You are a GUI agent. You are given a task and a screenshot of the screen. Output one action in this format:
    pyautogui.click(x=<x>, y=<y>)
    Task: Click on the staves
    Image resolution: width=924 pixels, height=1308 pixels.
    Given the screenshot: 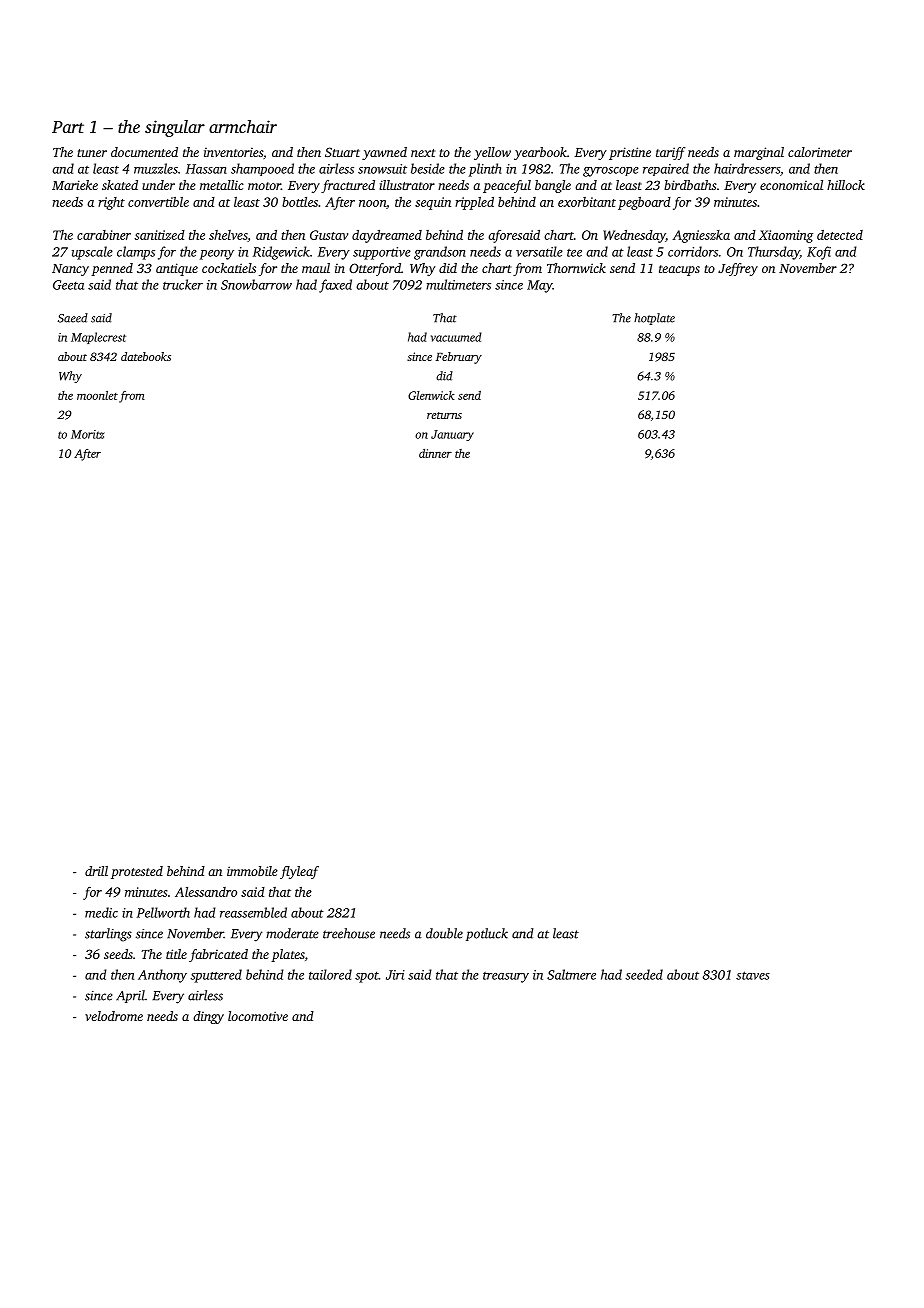 What is the action you would take?
    pyautogui.click(x=753, y=975)
